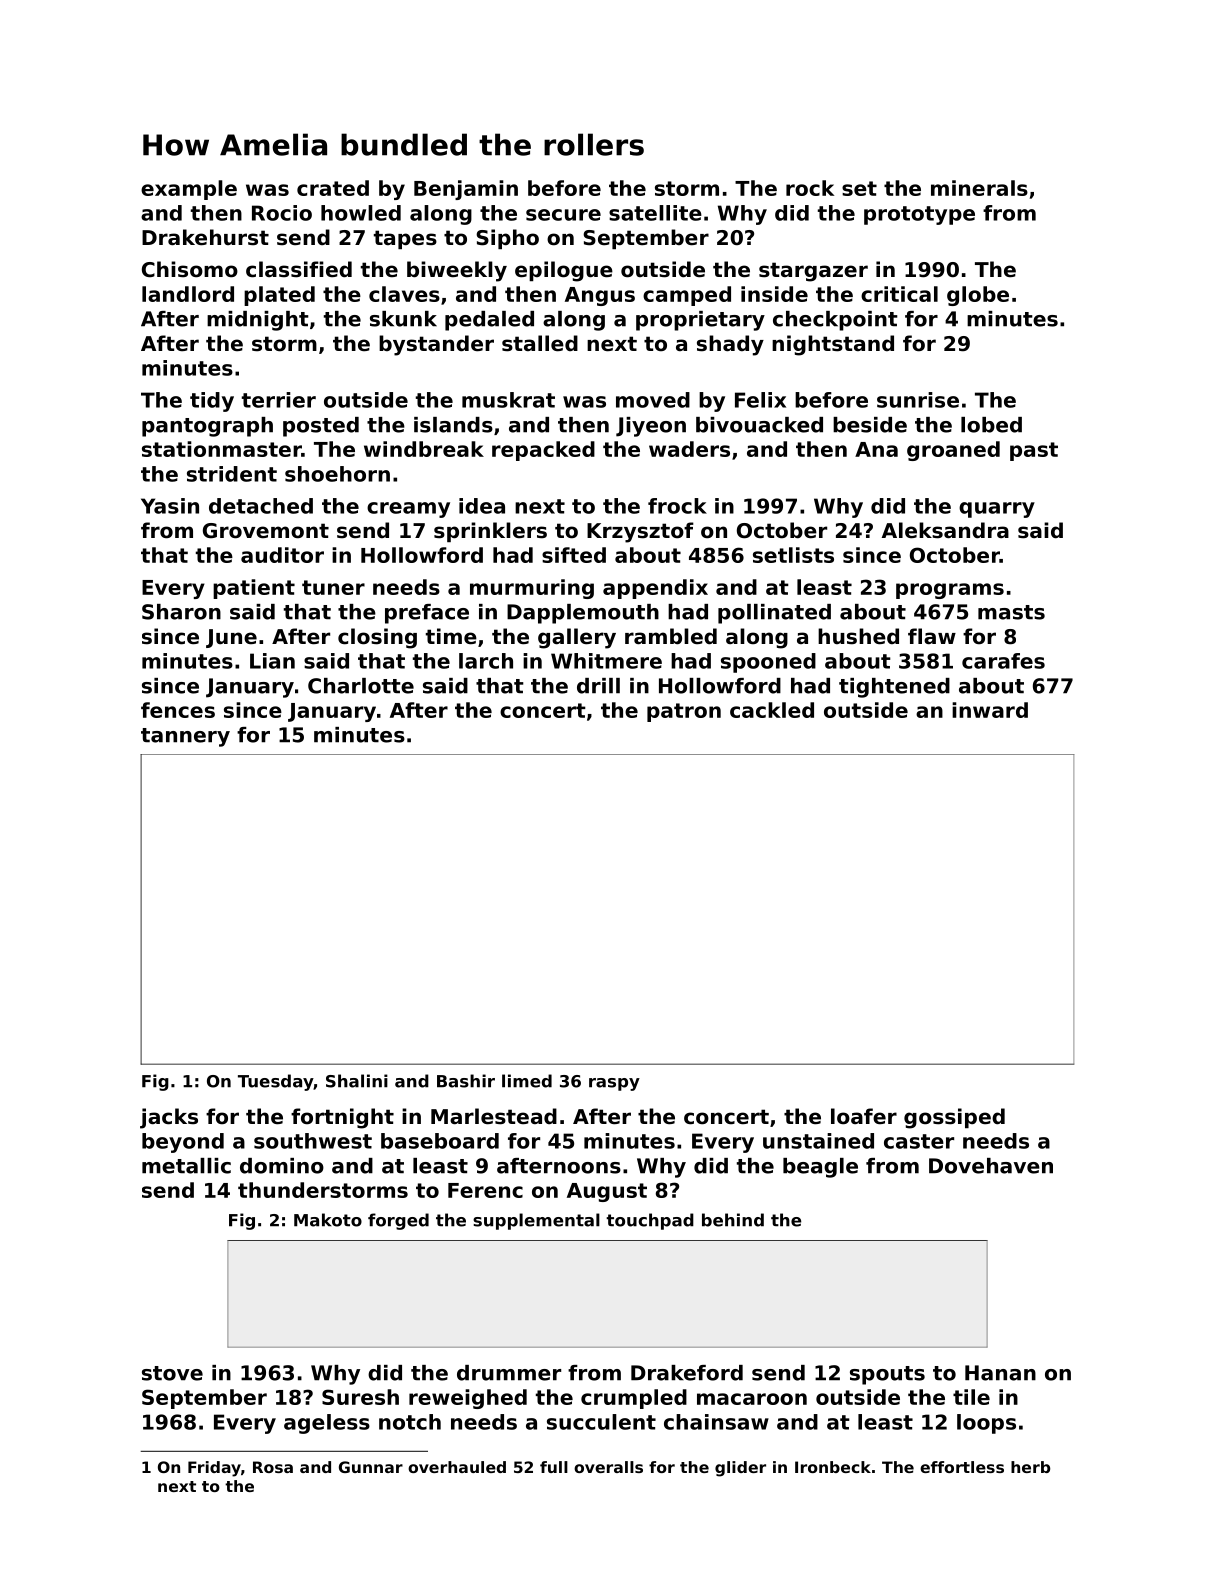  What do you see at coordinates (1000, 1373) in the screenshot?
I see `Hanan` at bounding box center [1000, 1373].
